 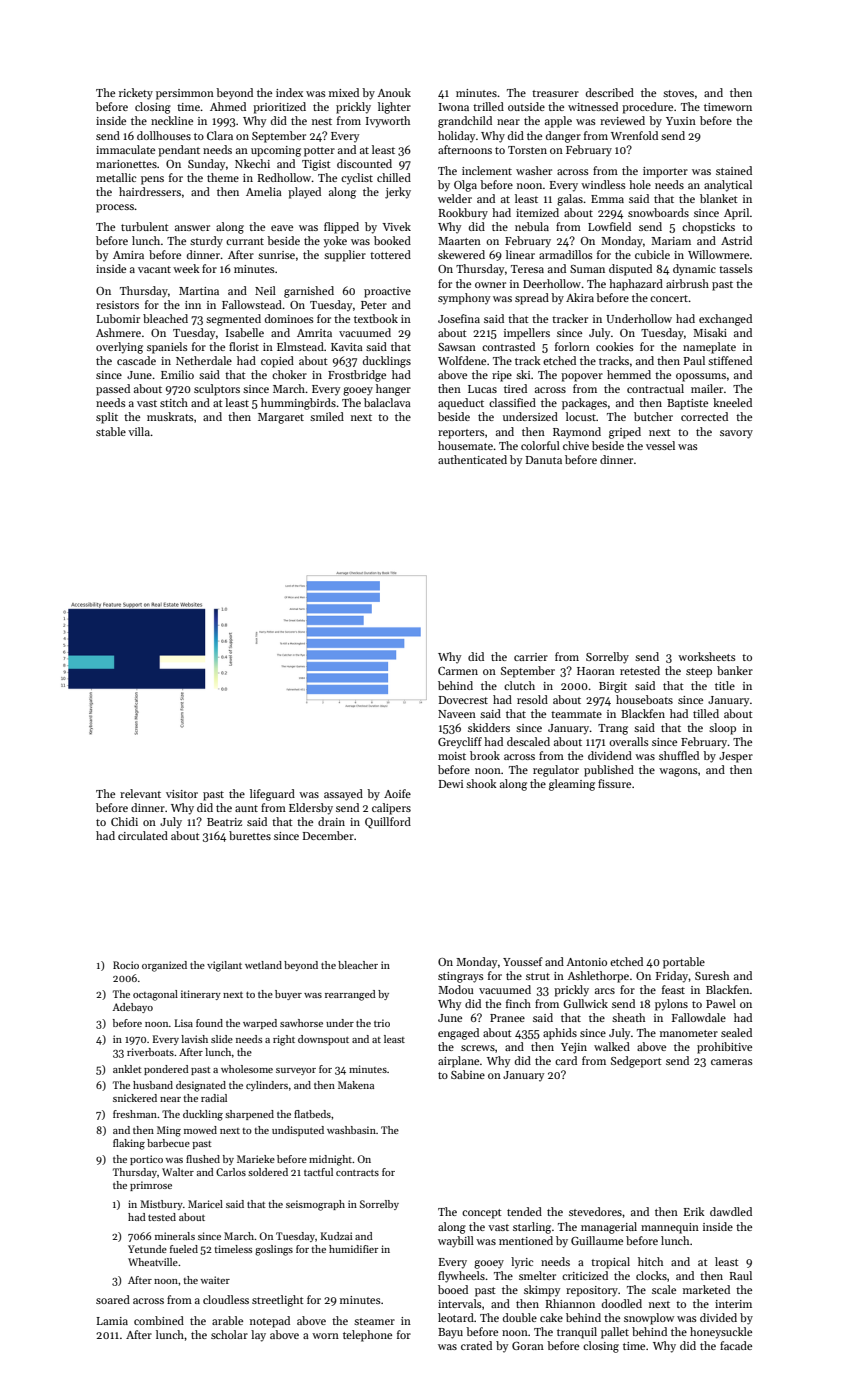 What do you see at coordinates (732, 1062) in the screenshot?
I see `cameras` at bounding box center [732, 1062].
